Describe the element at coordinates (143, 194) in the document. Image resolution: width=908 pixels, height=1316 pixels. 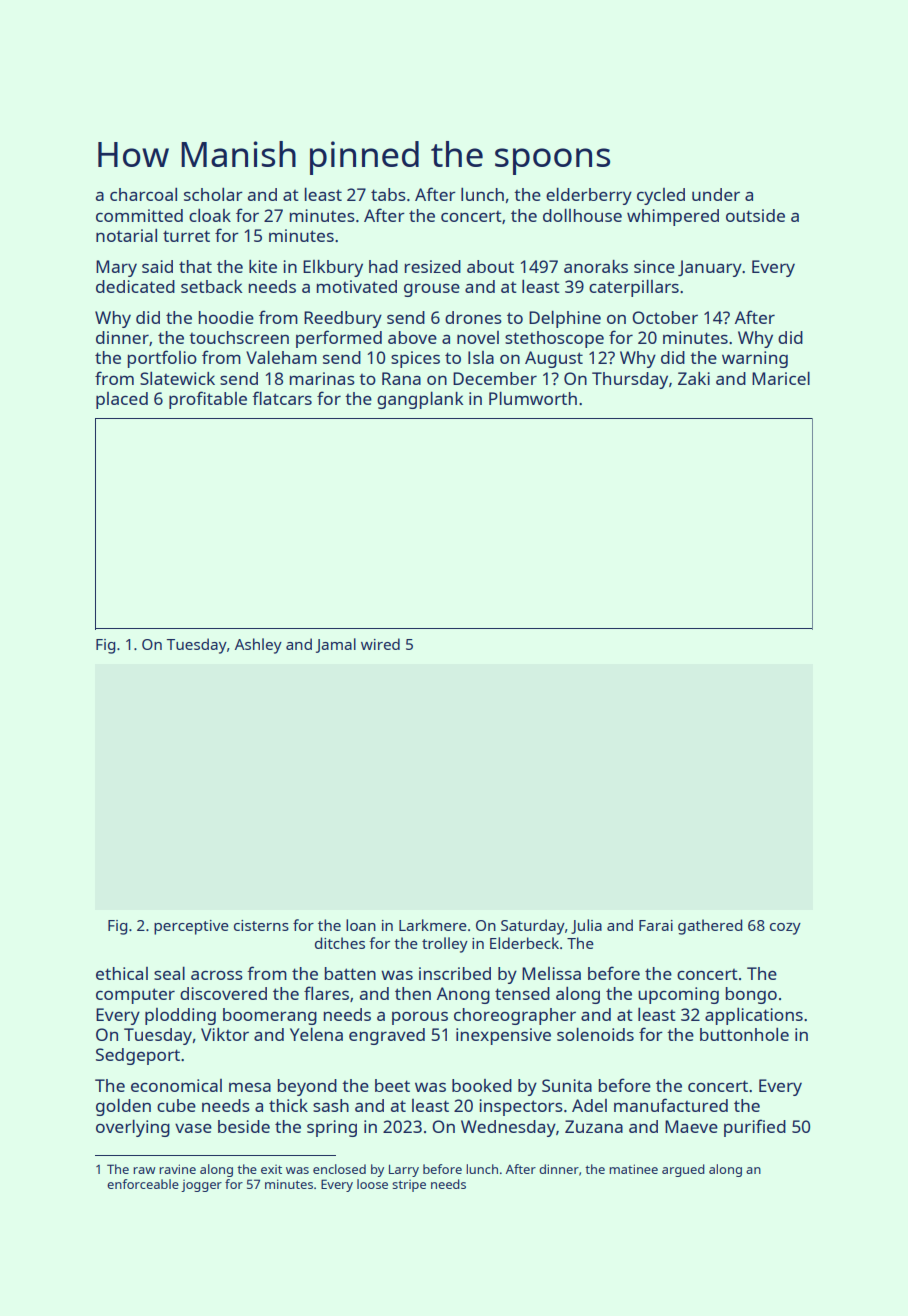
I see `charcoal` at that location.
